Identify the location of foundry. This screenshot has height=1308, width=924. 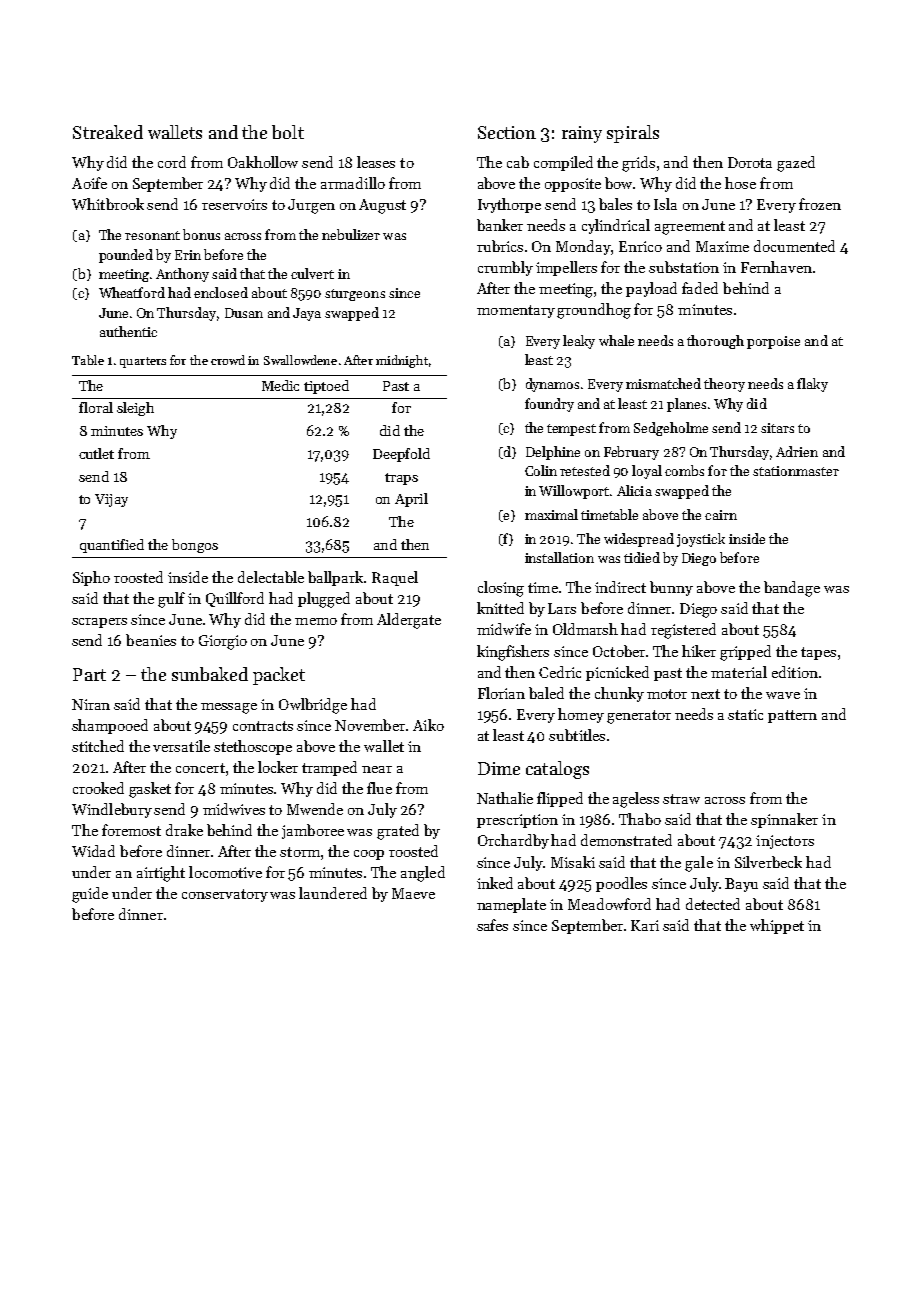
(549, 405).
